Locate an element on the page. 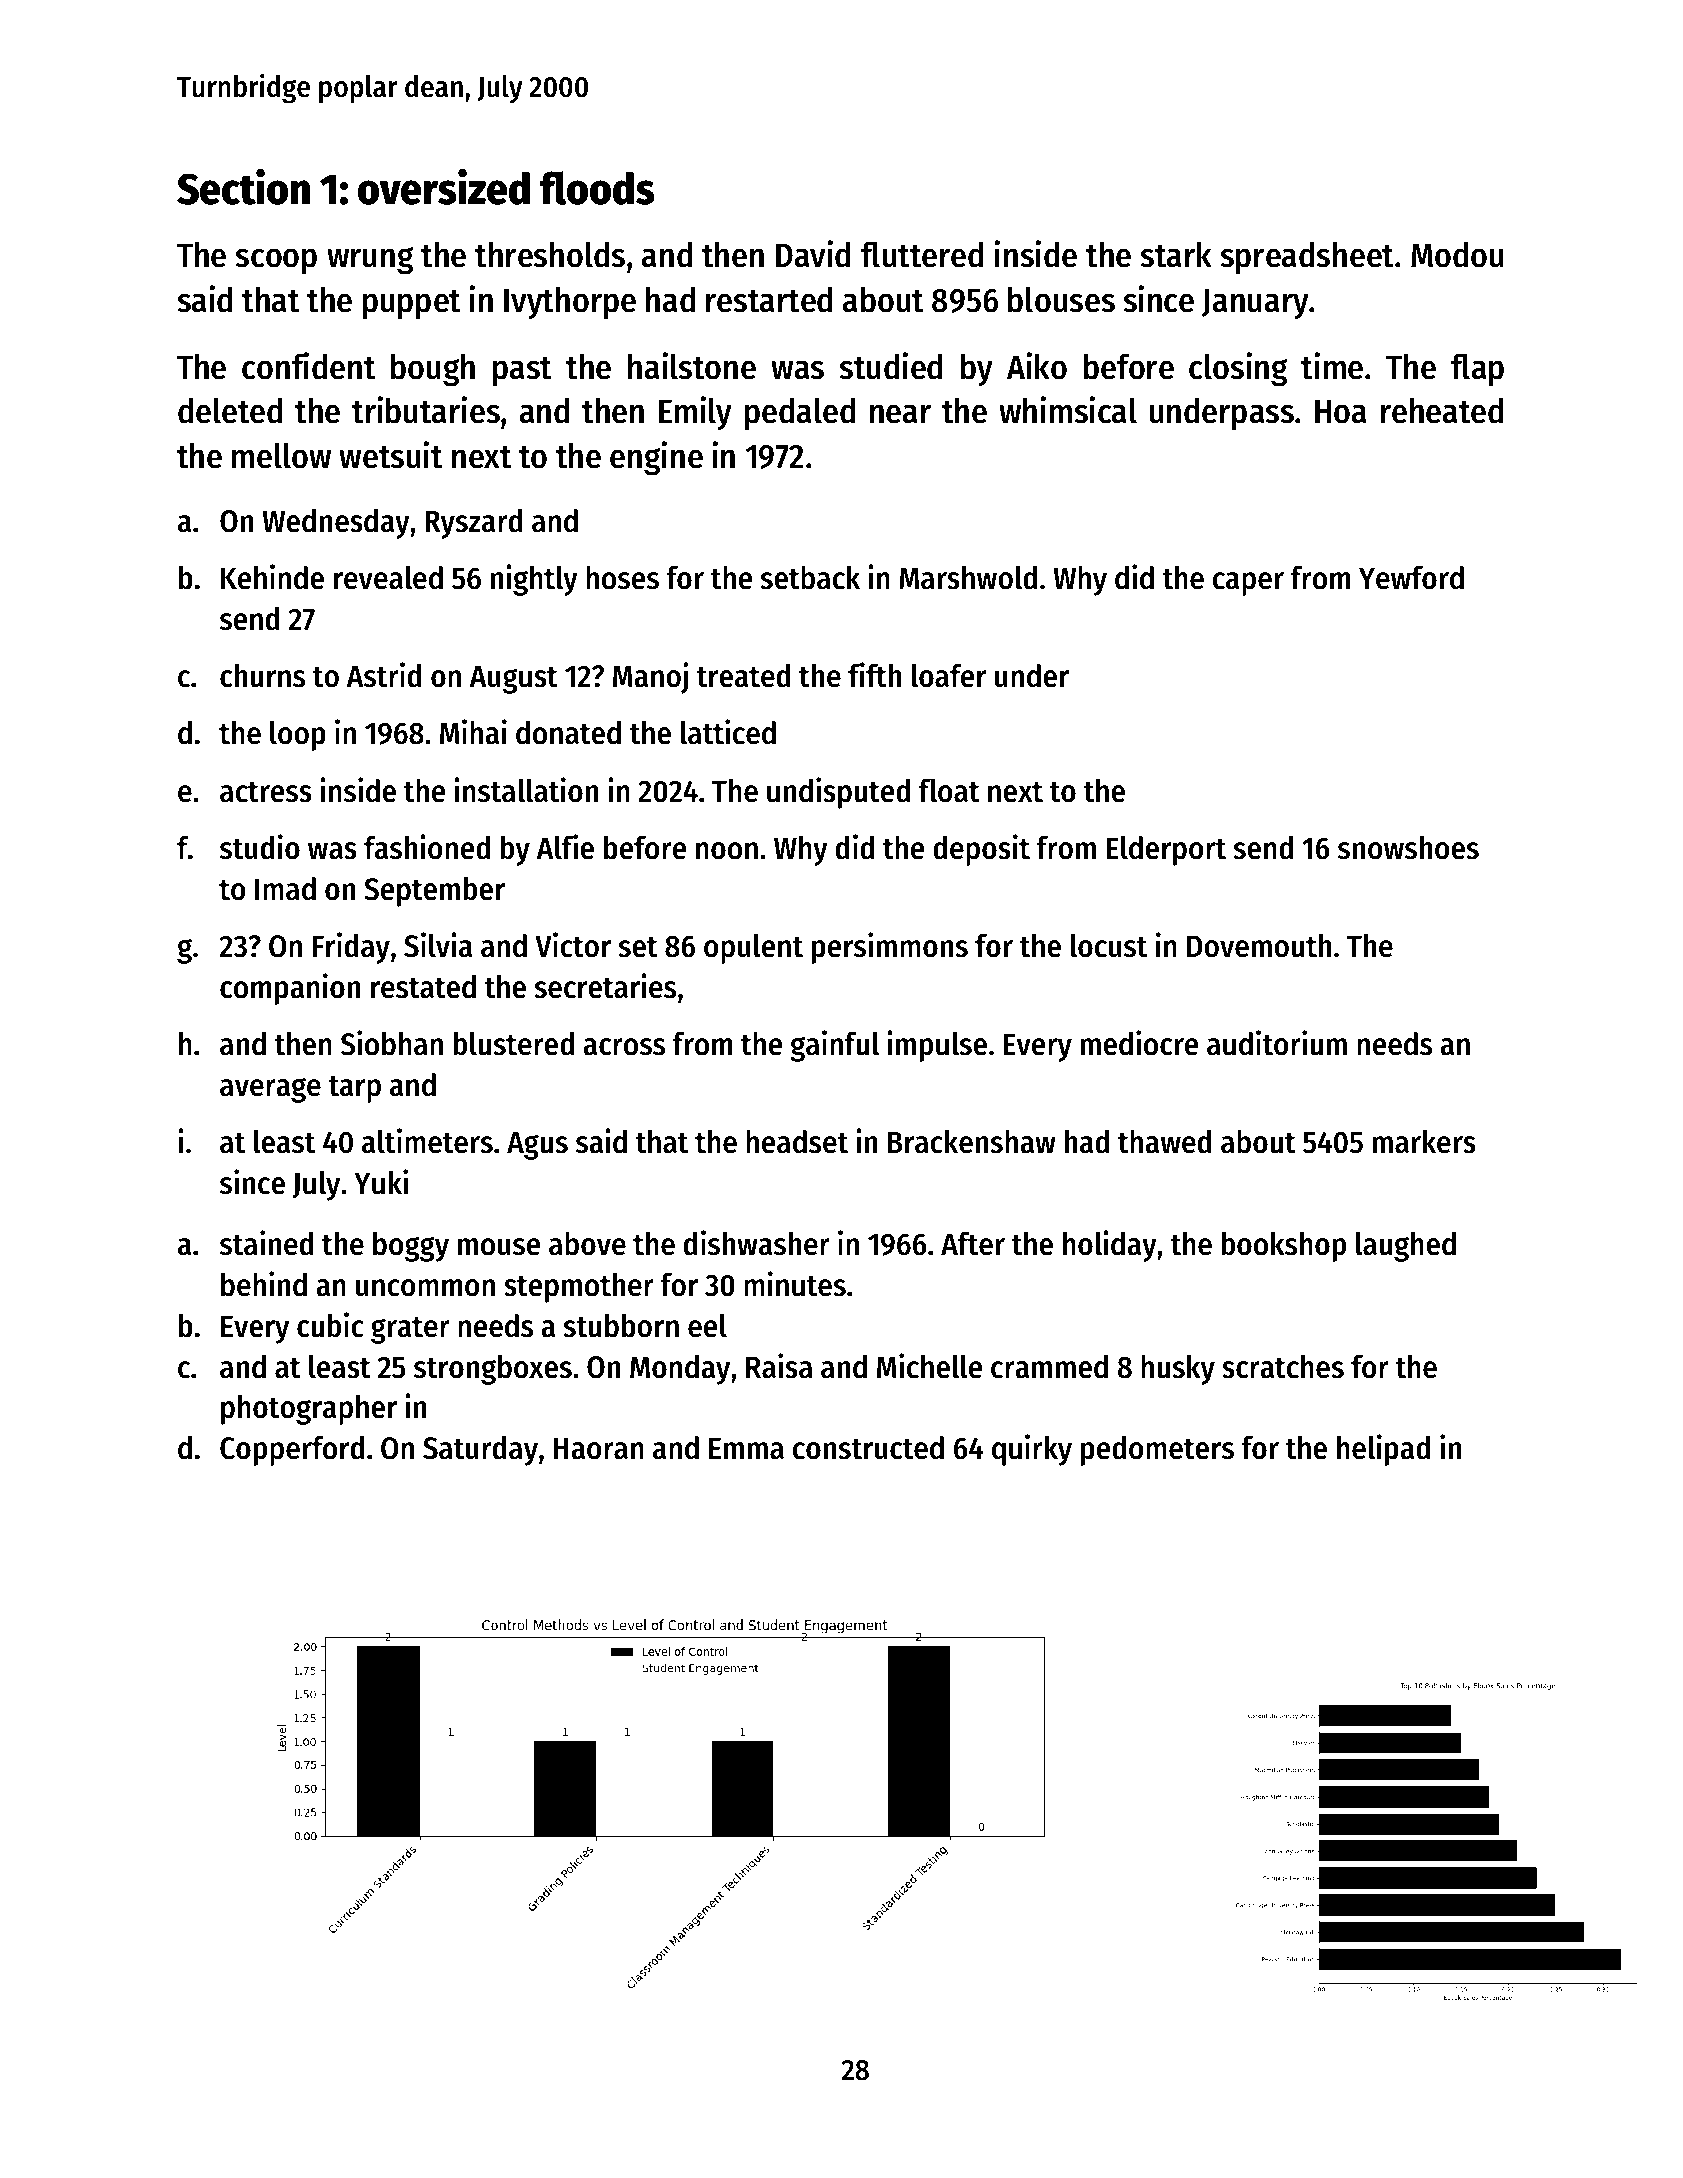 The image size is (1683, 2178). Copperford is located at coordinates (292, 1450).
